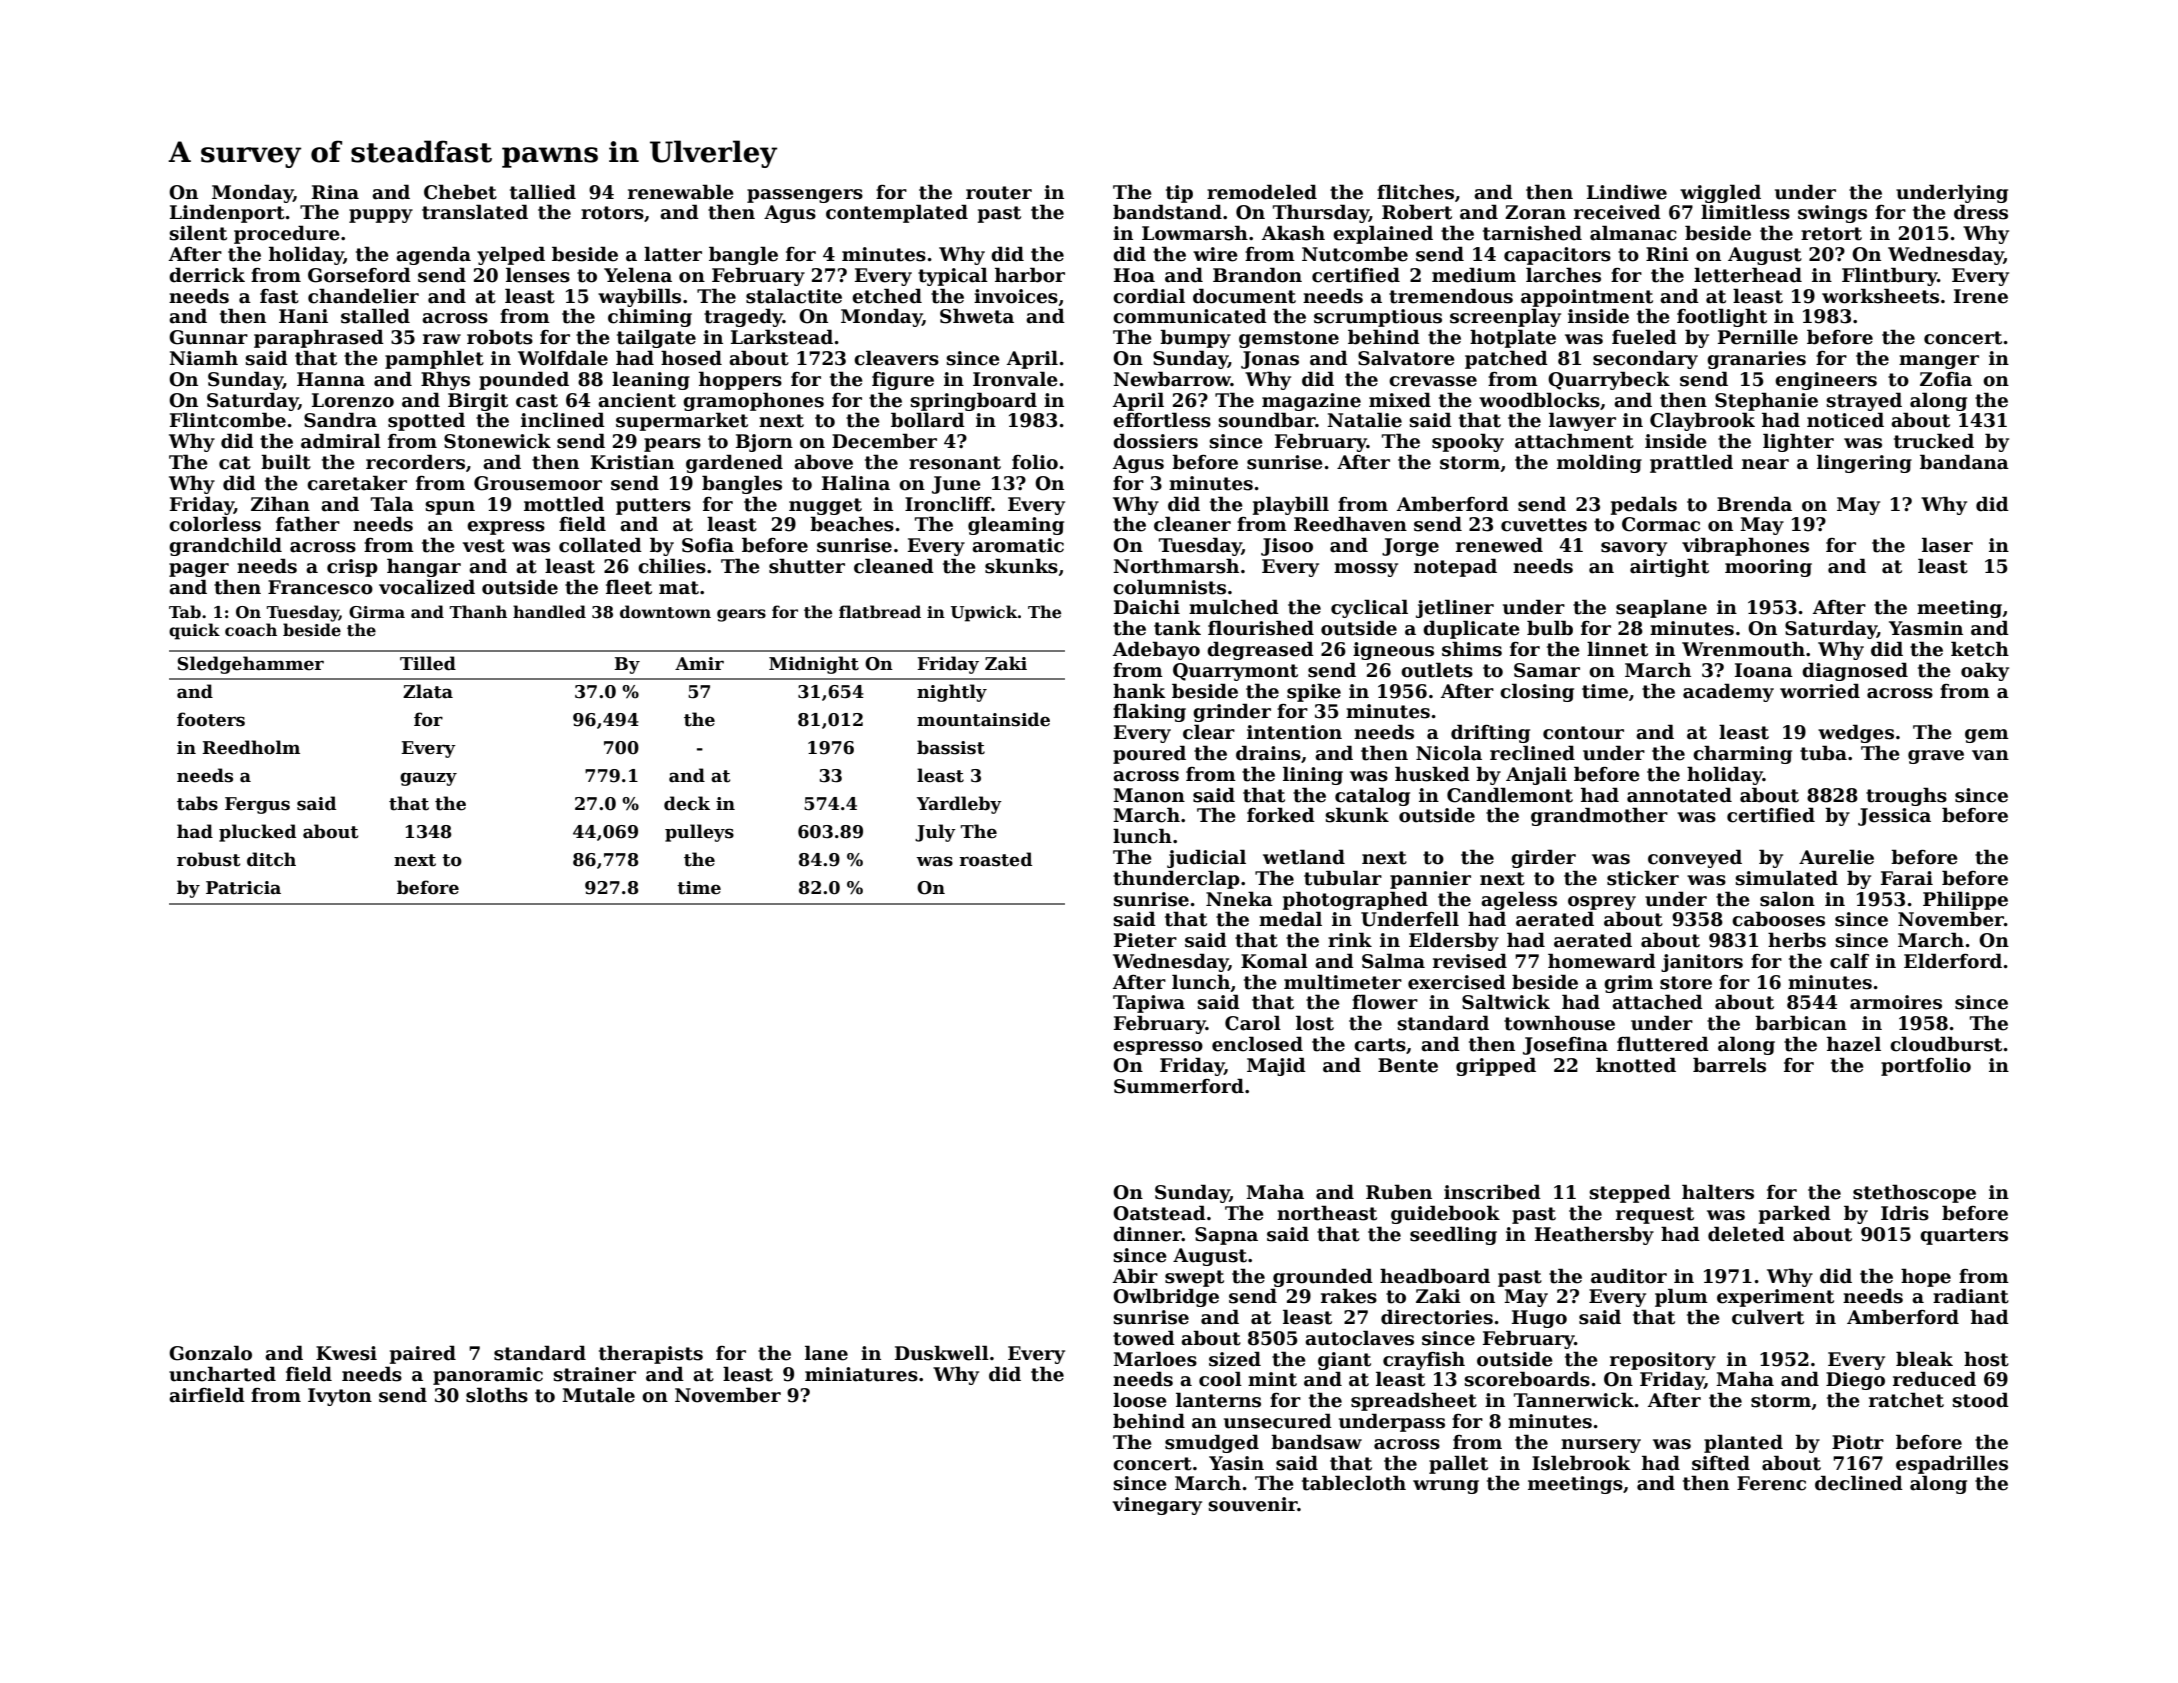 The height and width of the page is (1683, 2178). I want to click on auditor, so click(1629, 1276).
